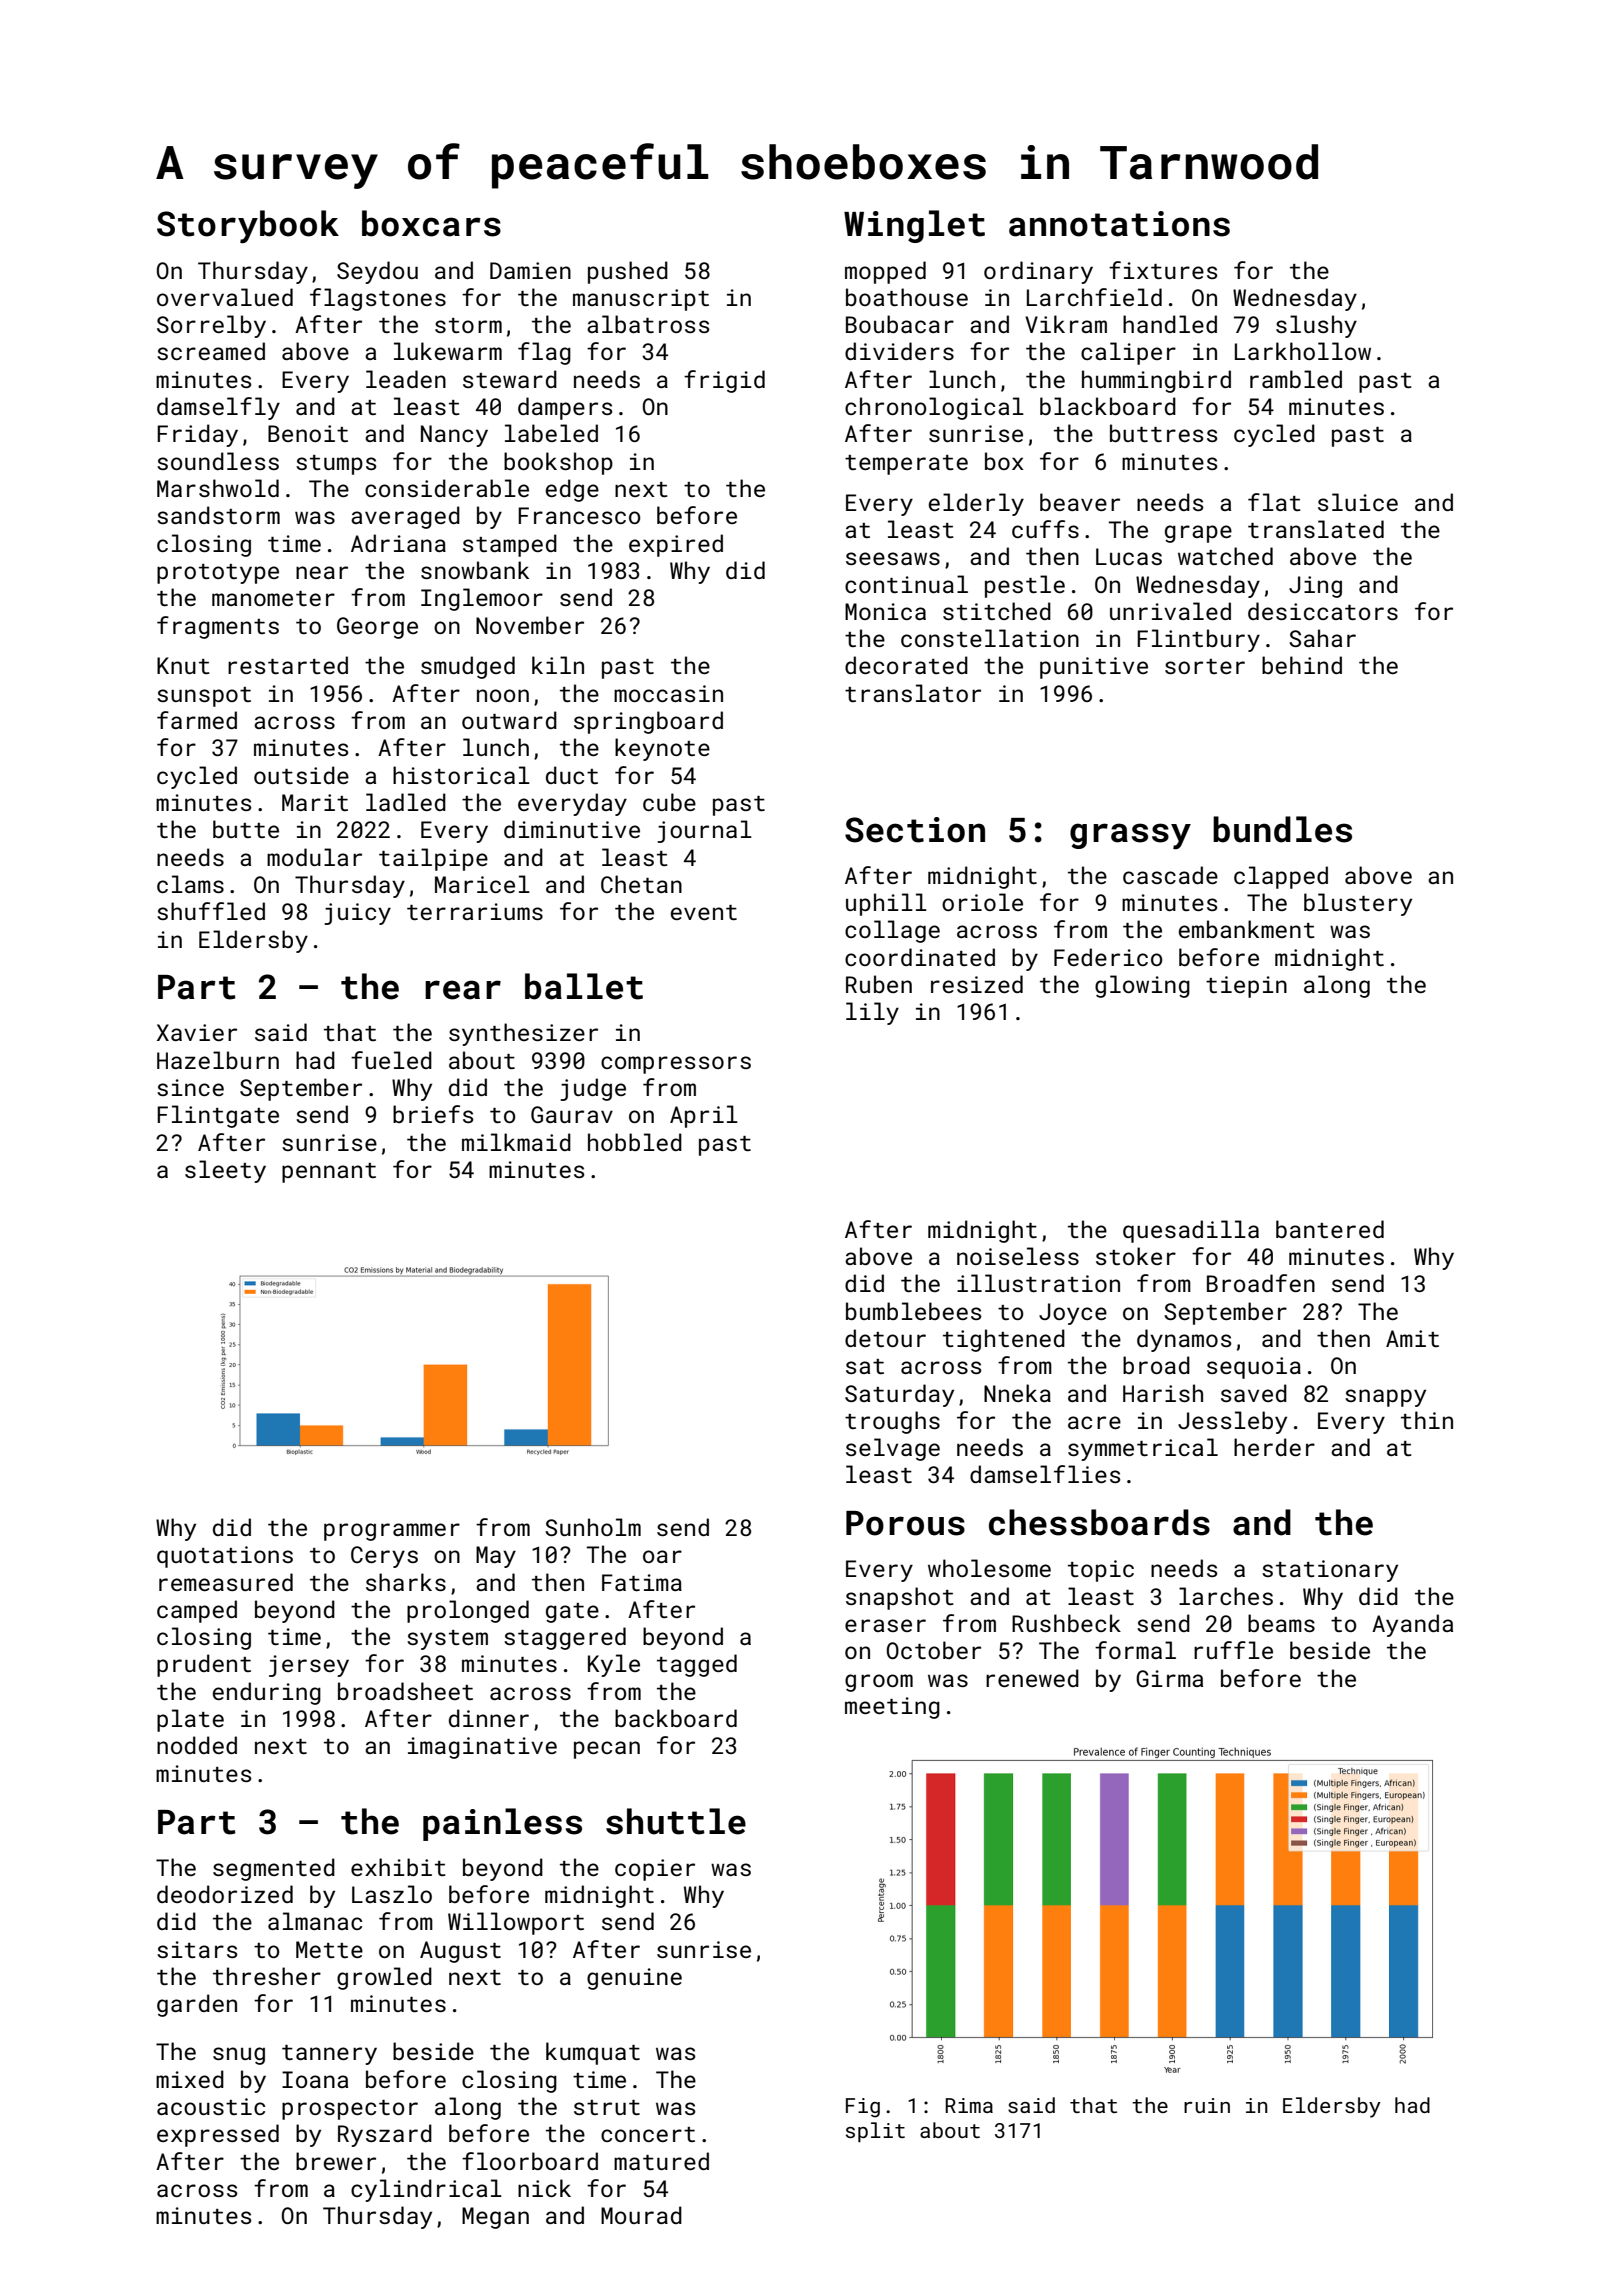  What do you see at coordinates (1119, 224) in the screenshot?
I see `annotations` at bounding box center [1119, 224].
